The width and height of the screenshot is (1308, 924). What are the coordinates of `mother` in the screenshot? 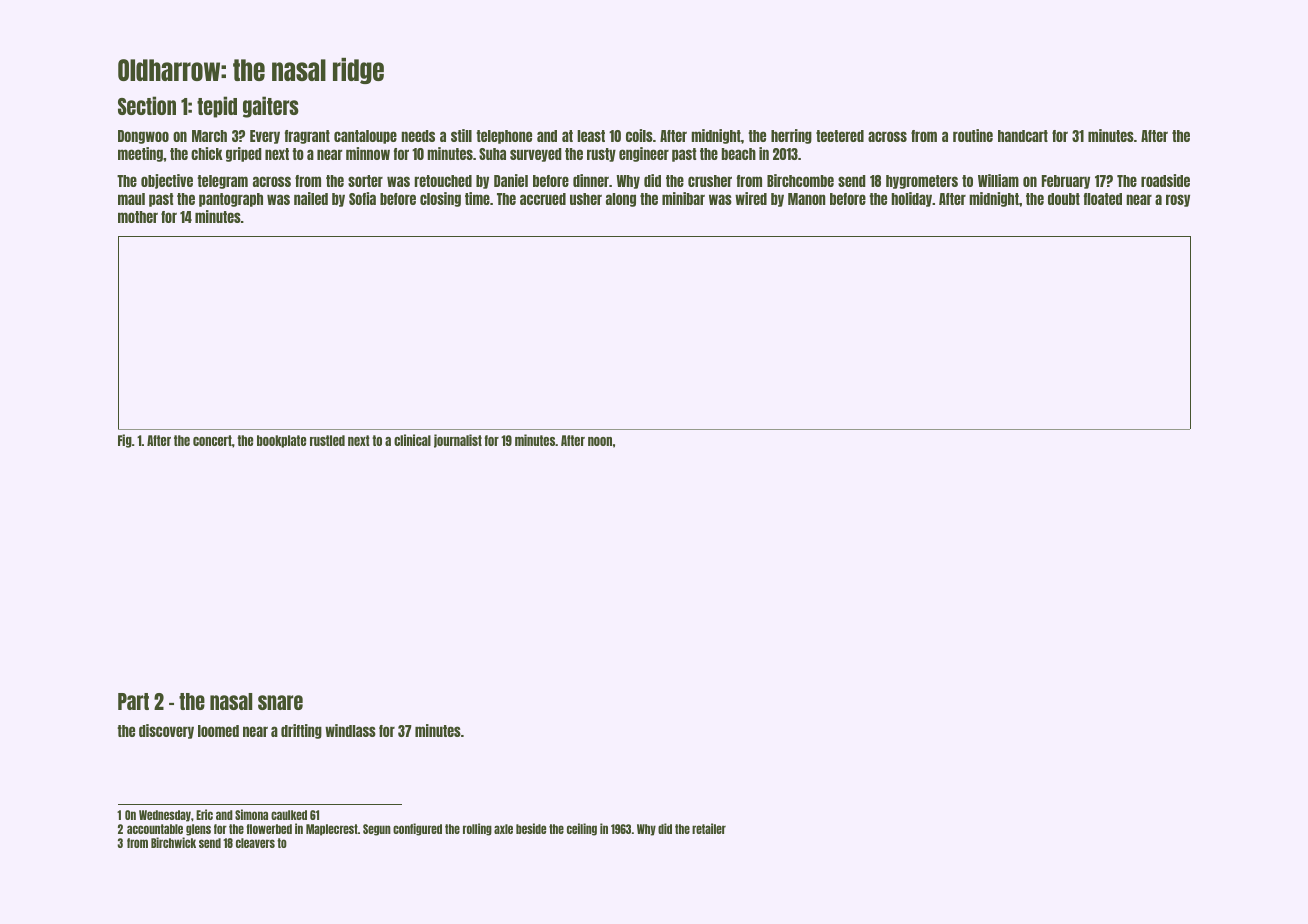 It's located at (138, 217).
